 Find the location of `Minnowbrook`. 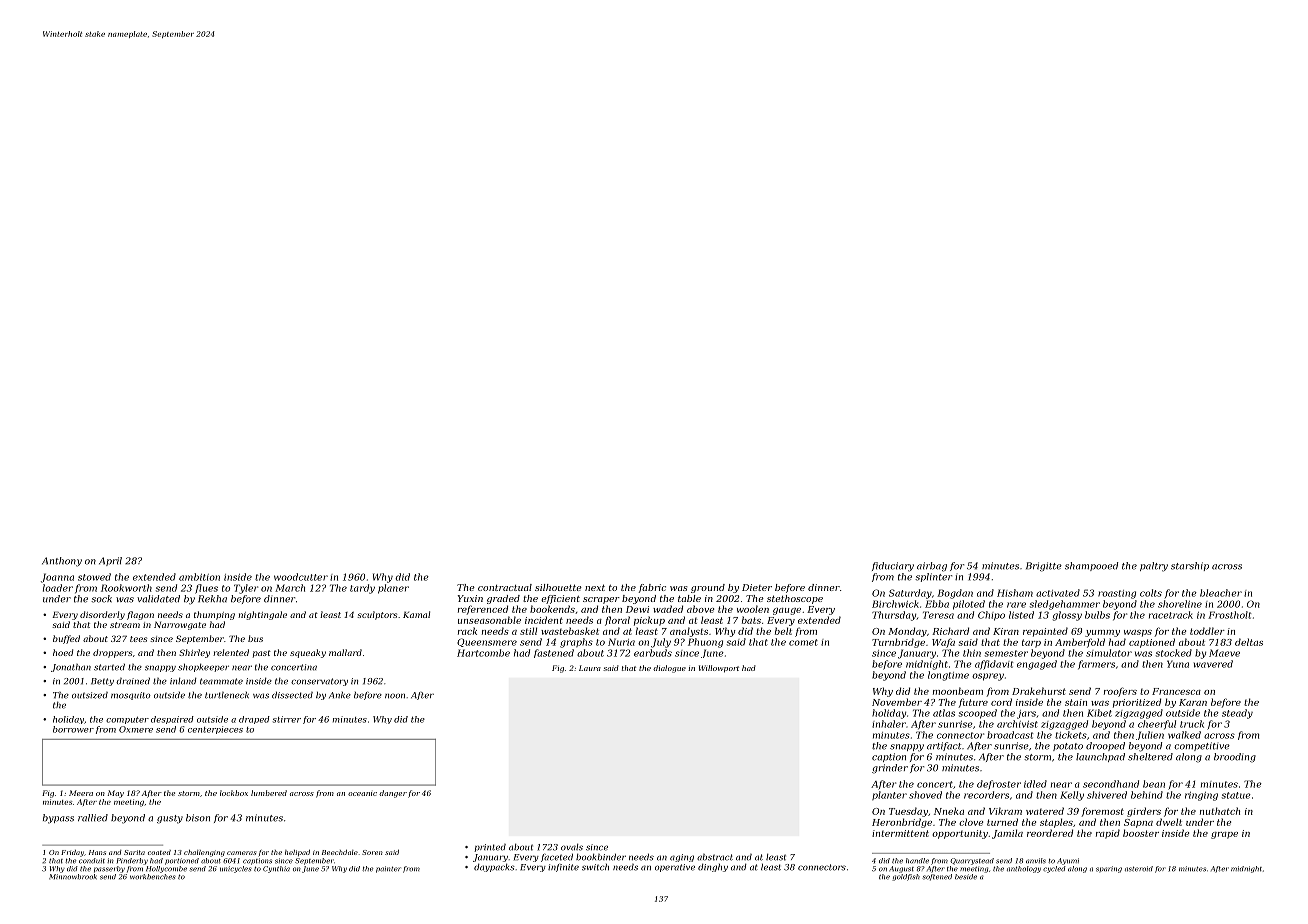

Minnowbrook is located at coordinates (73, 877).
